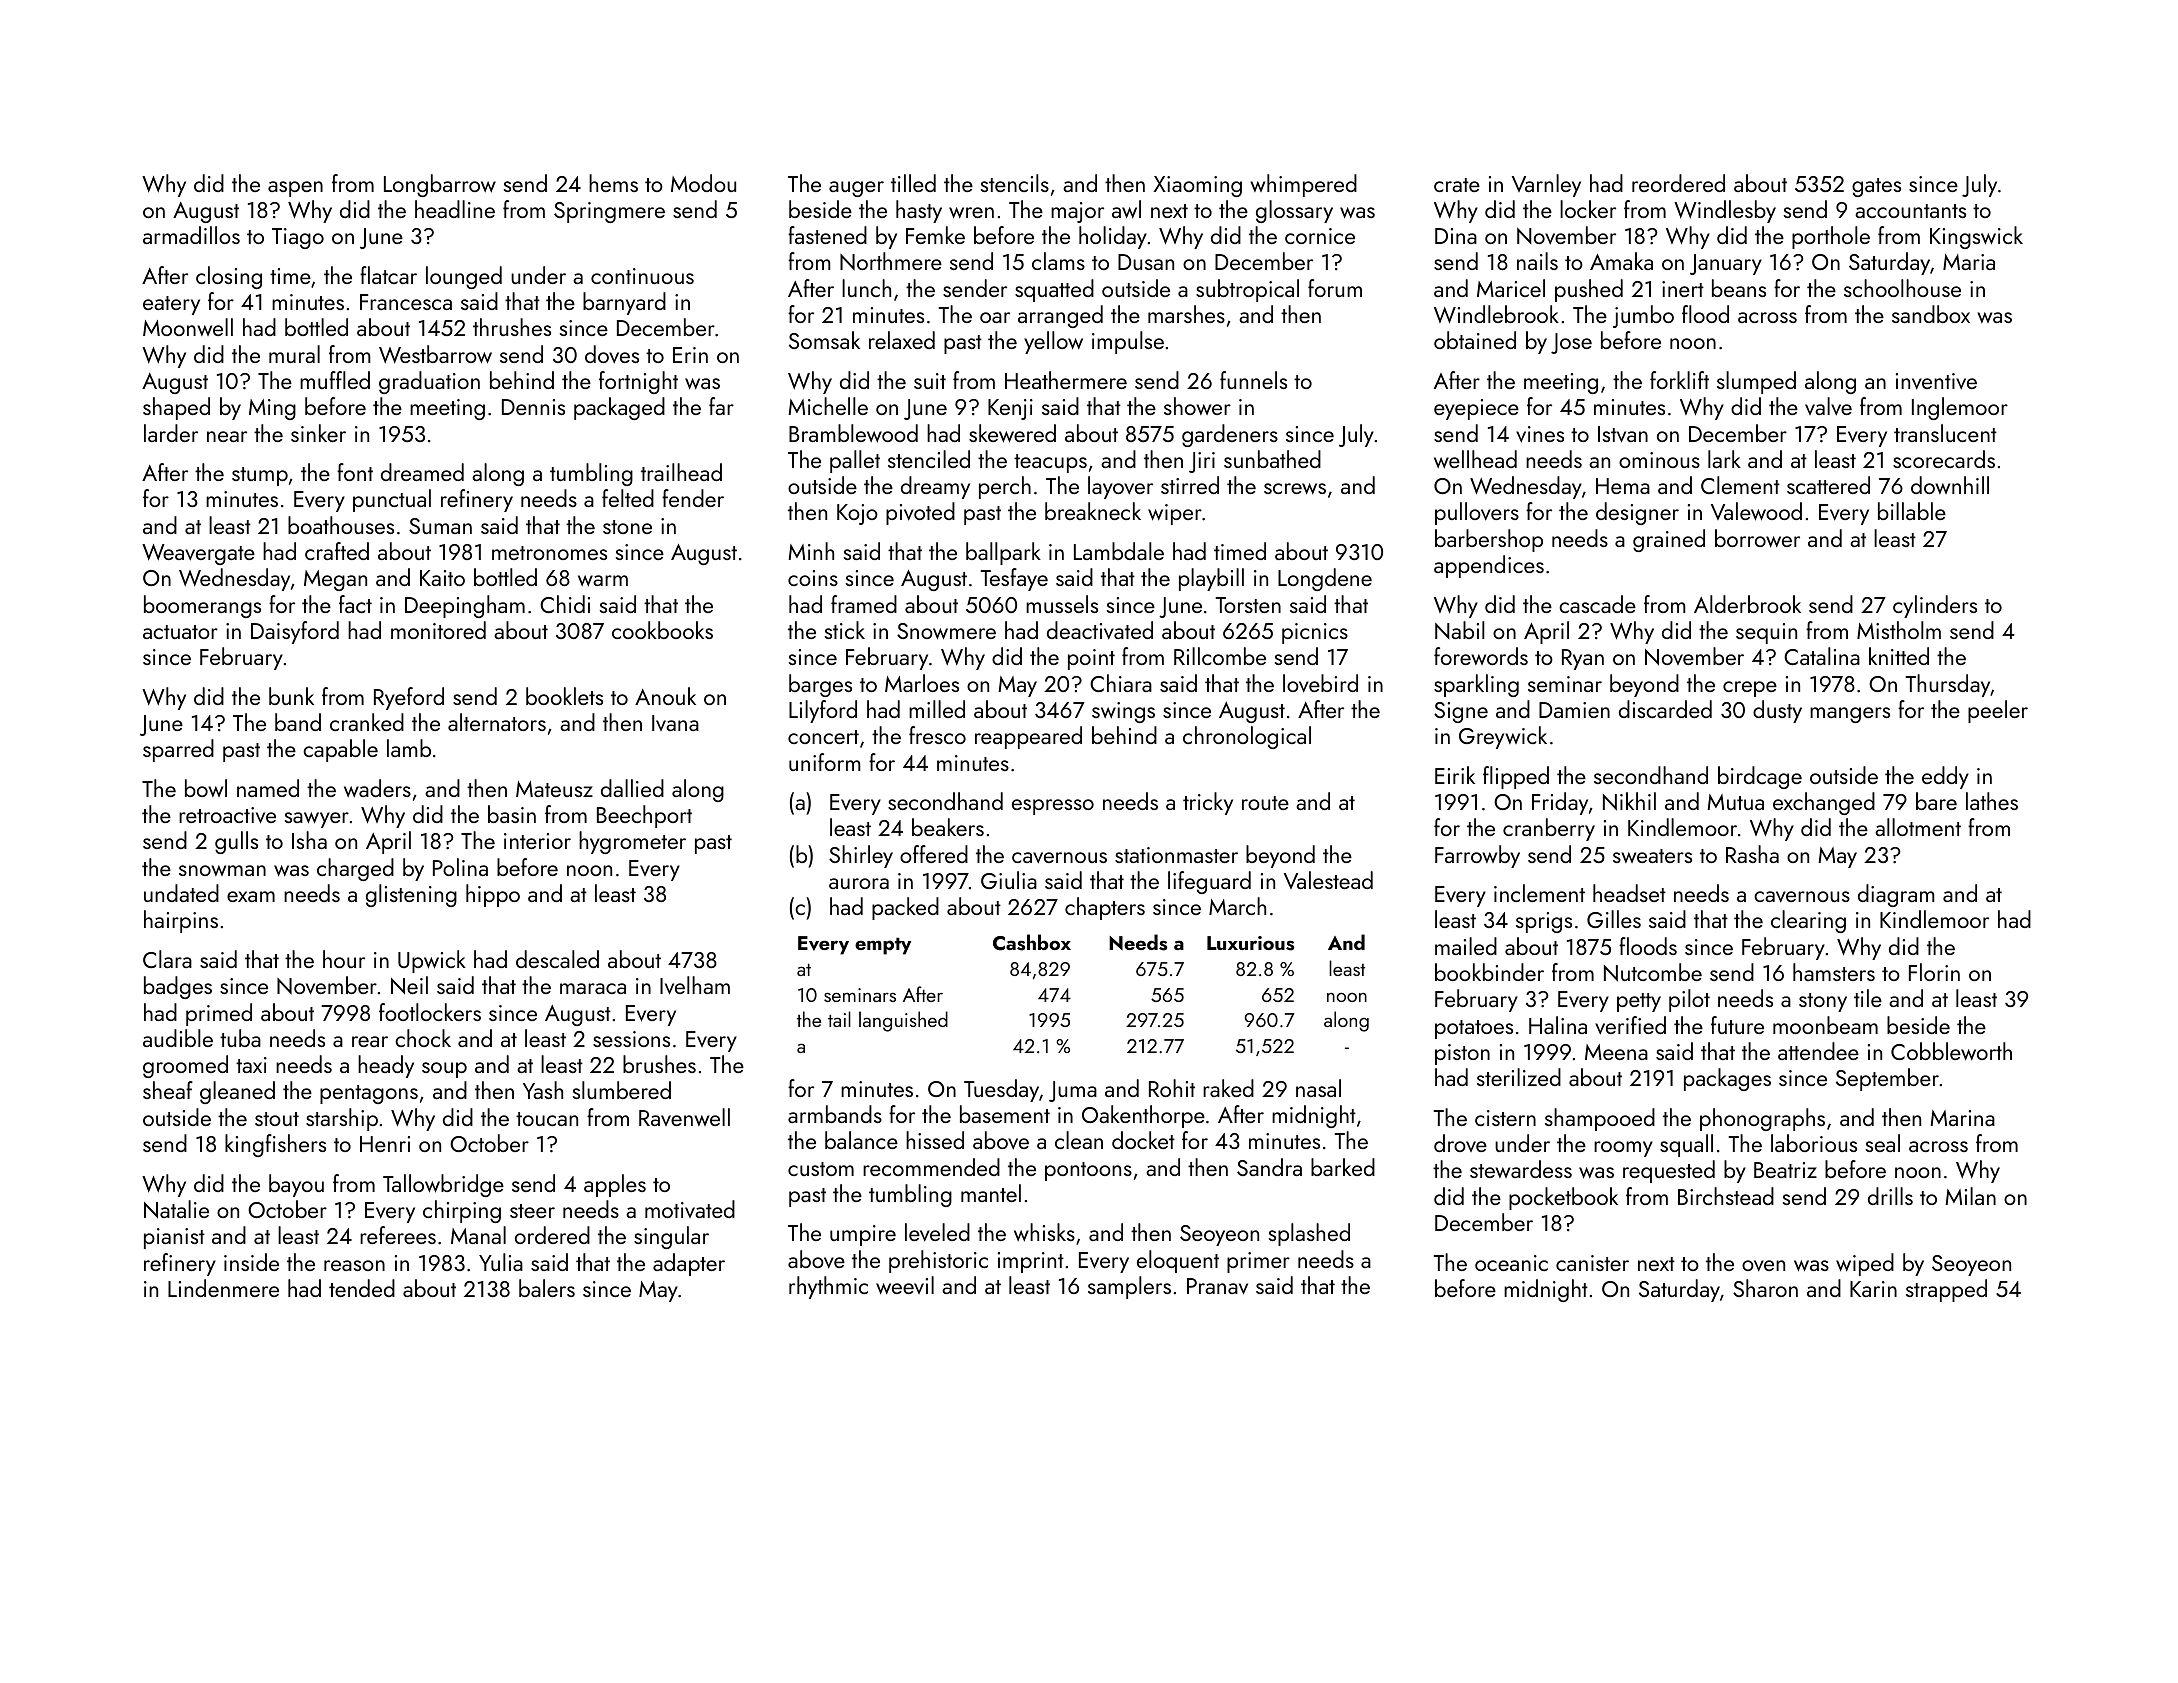 This screenshot has width=2178, height=1683. I want to click on petty, so click(1639, 1002).
